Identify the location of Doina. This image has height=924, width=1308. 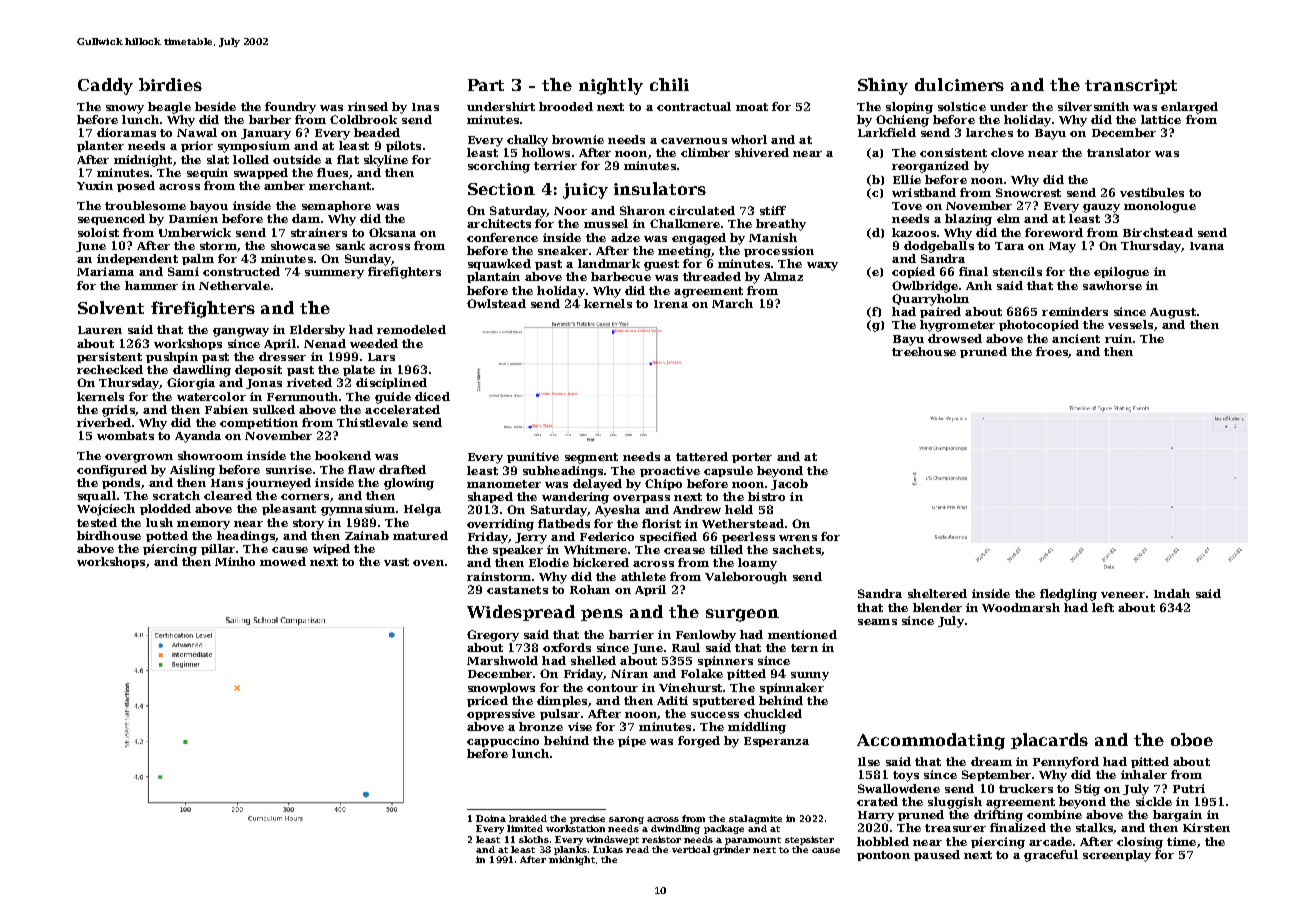
(491, 818).
